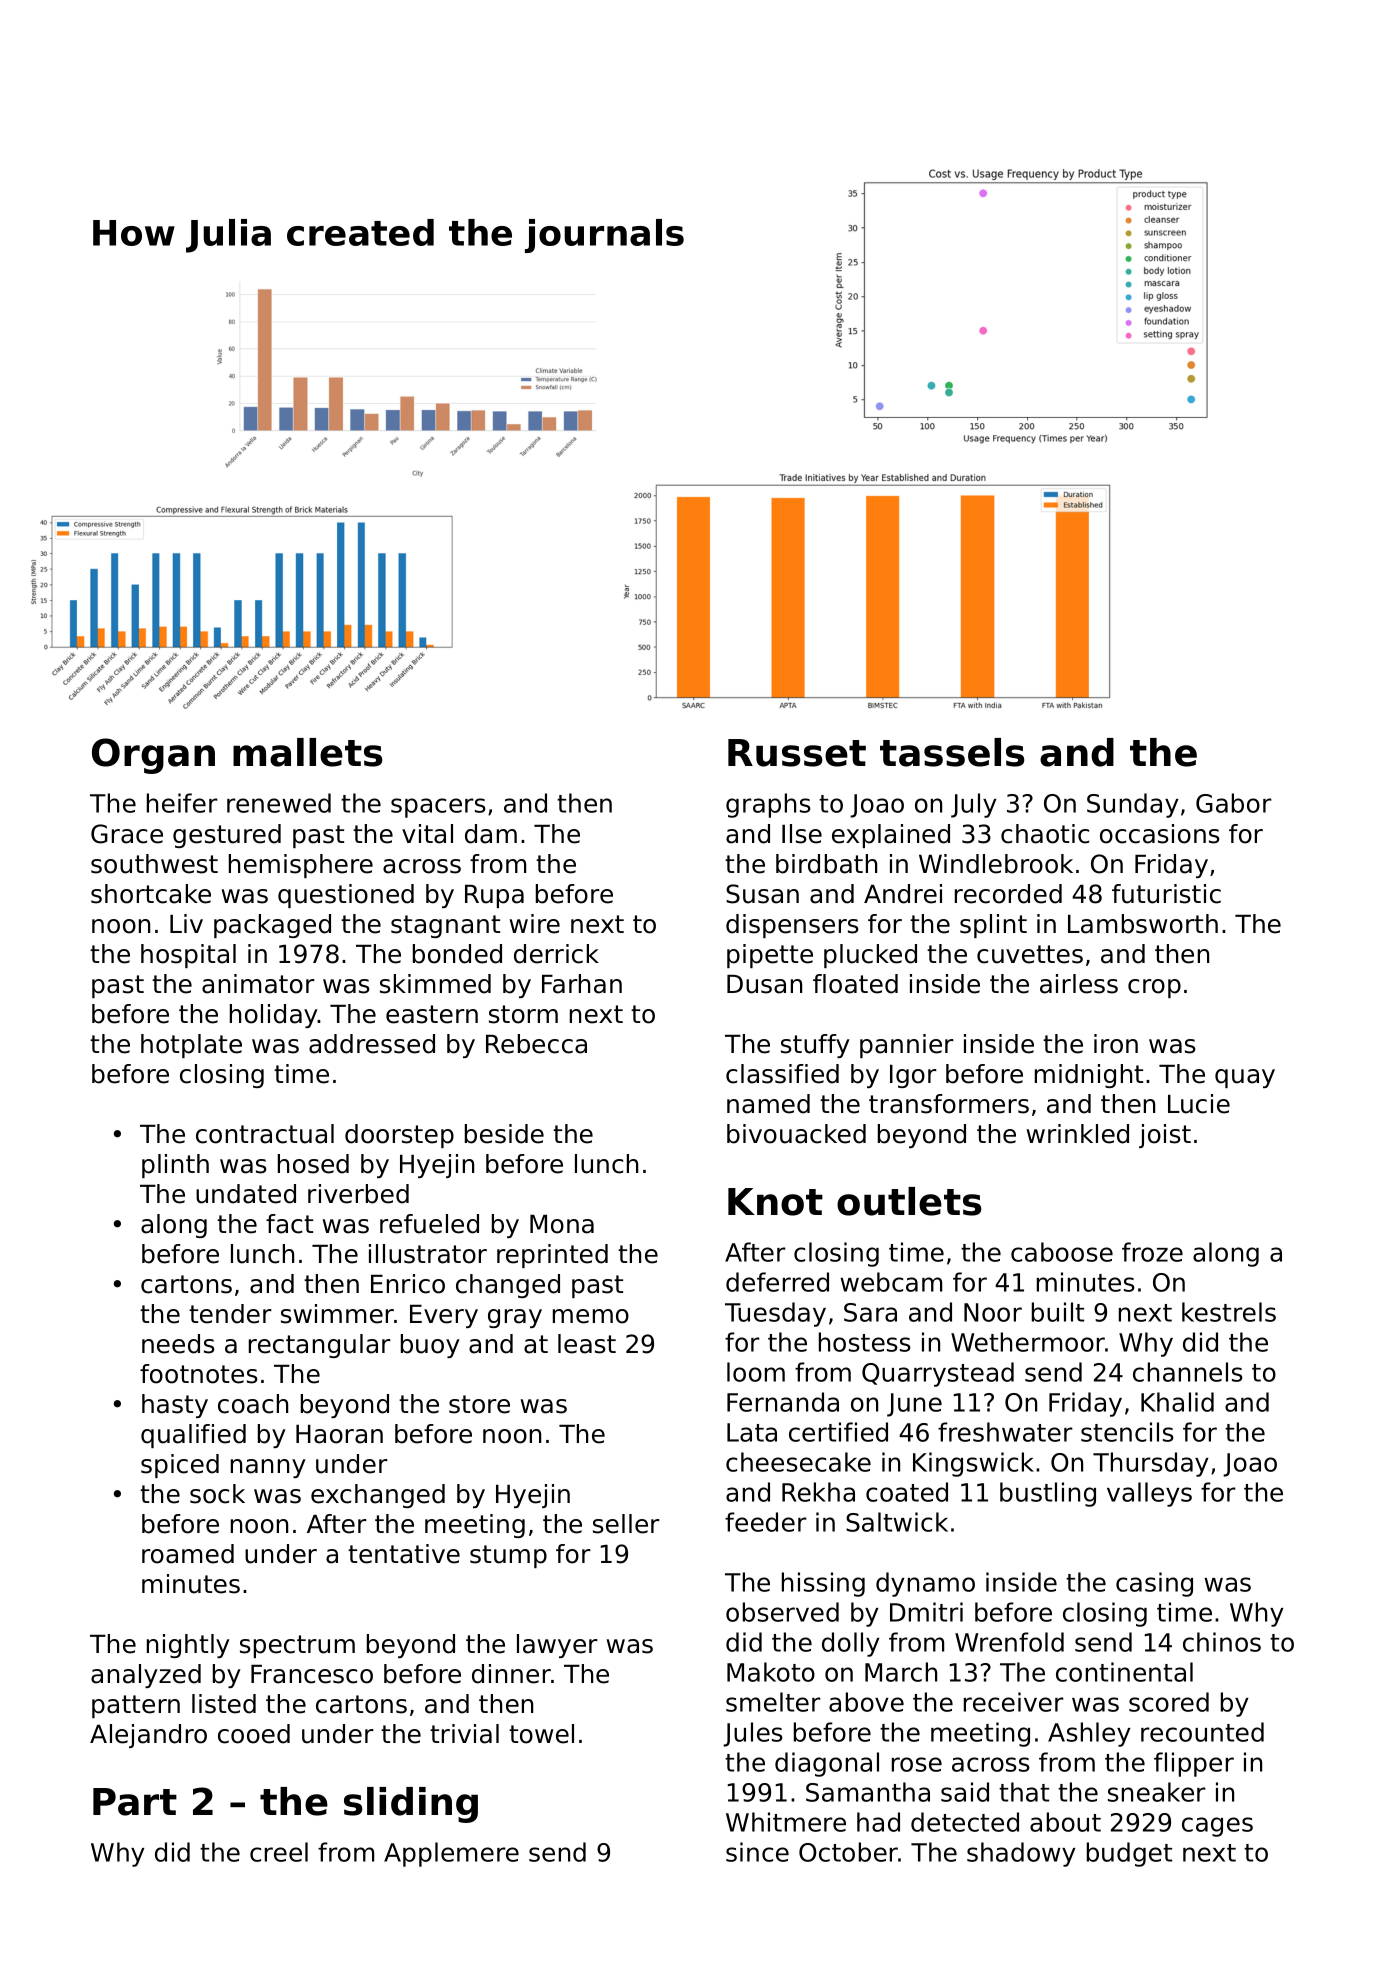  What do you see at coordinates (823, 1584) in the document?
I see `hissing` at bounding box center [823, 1584].
